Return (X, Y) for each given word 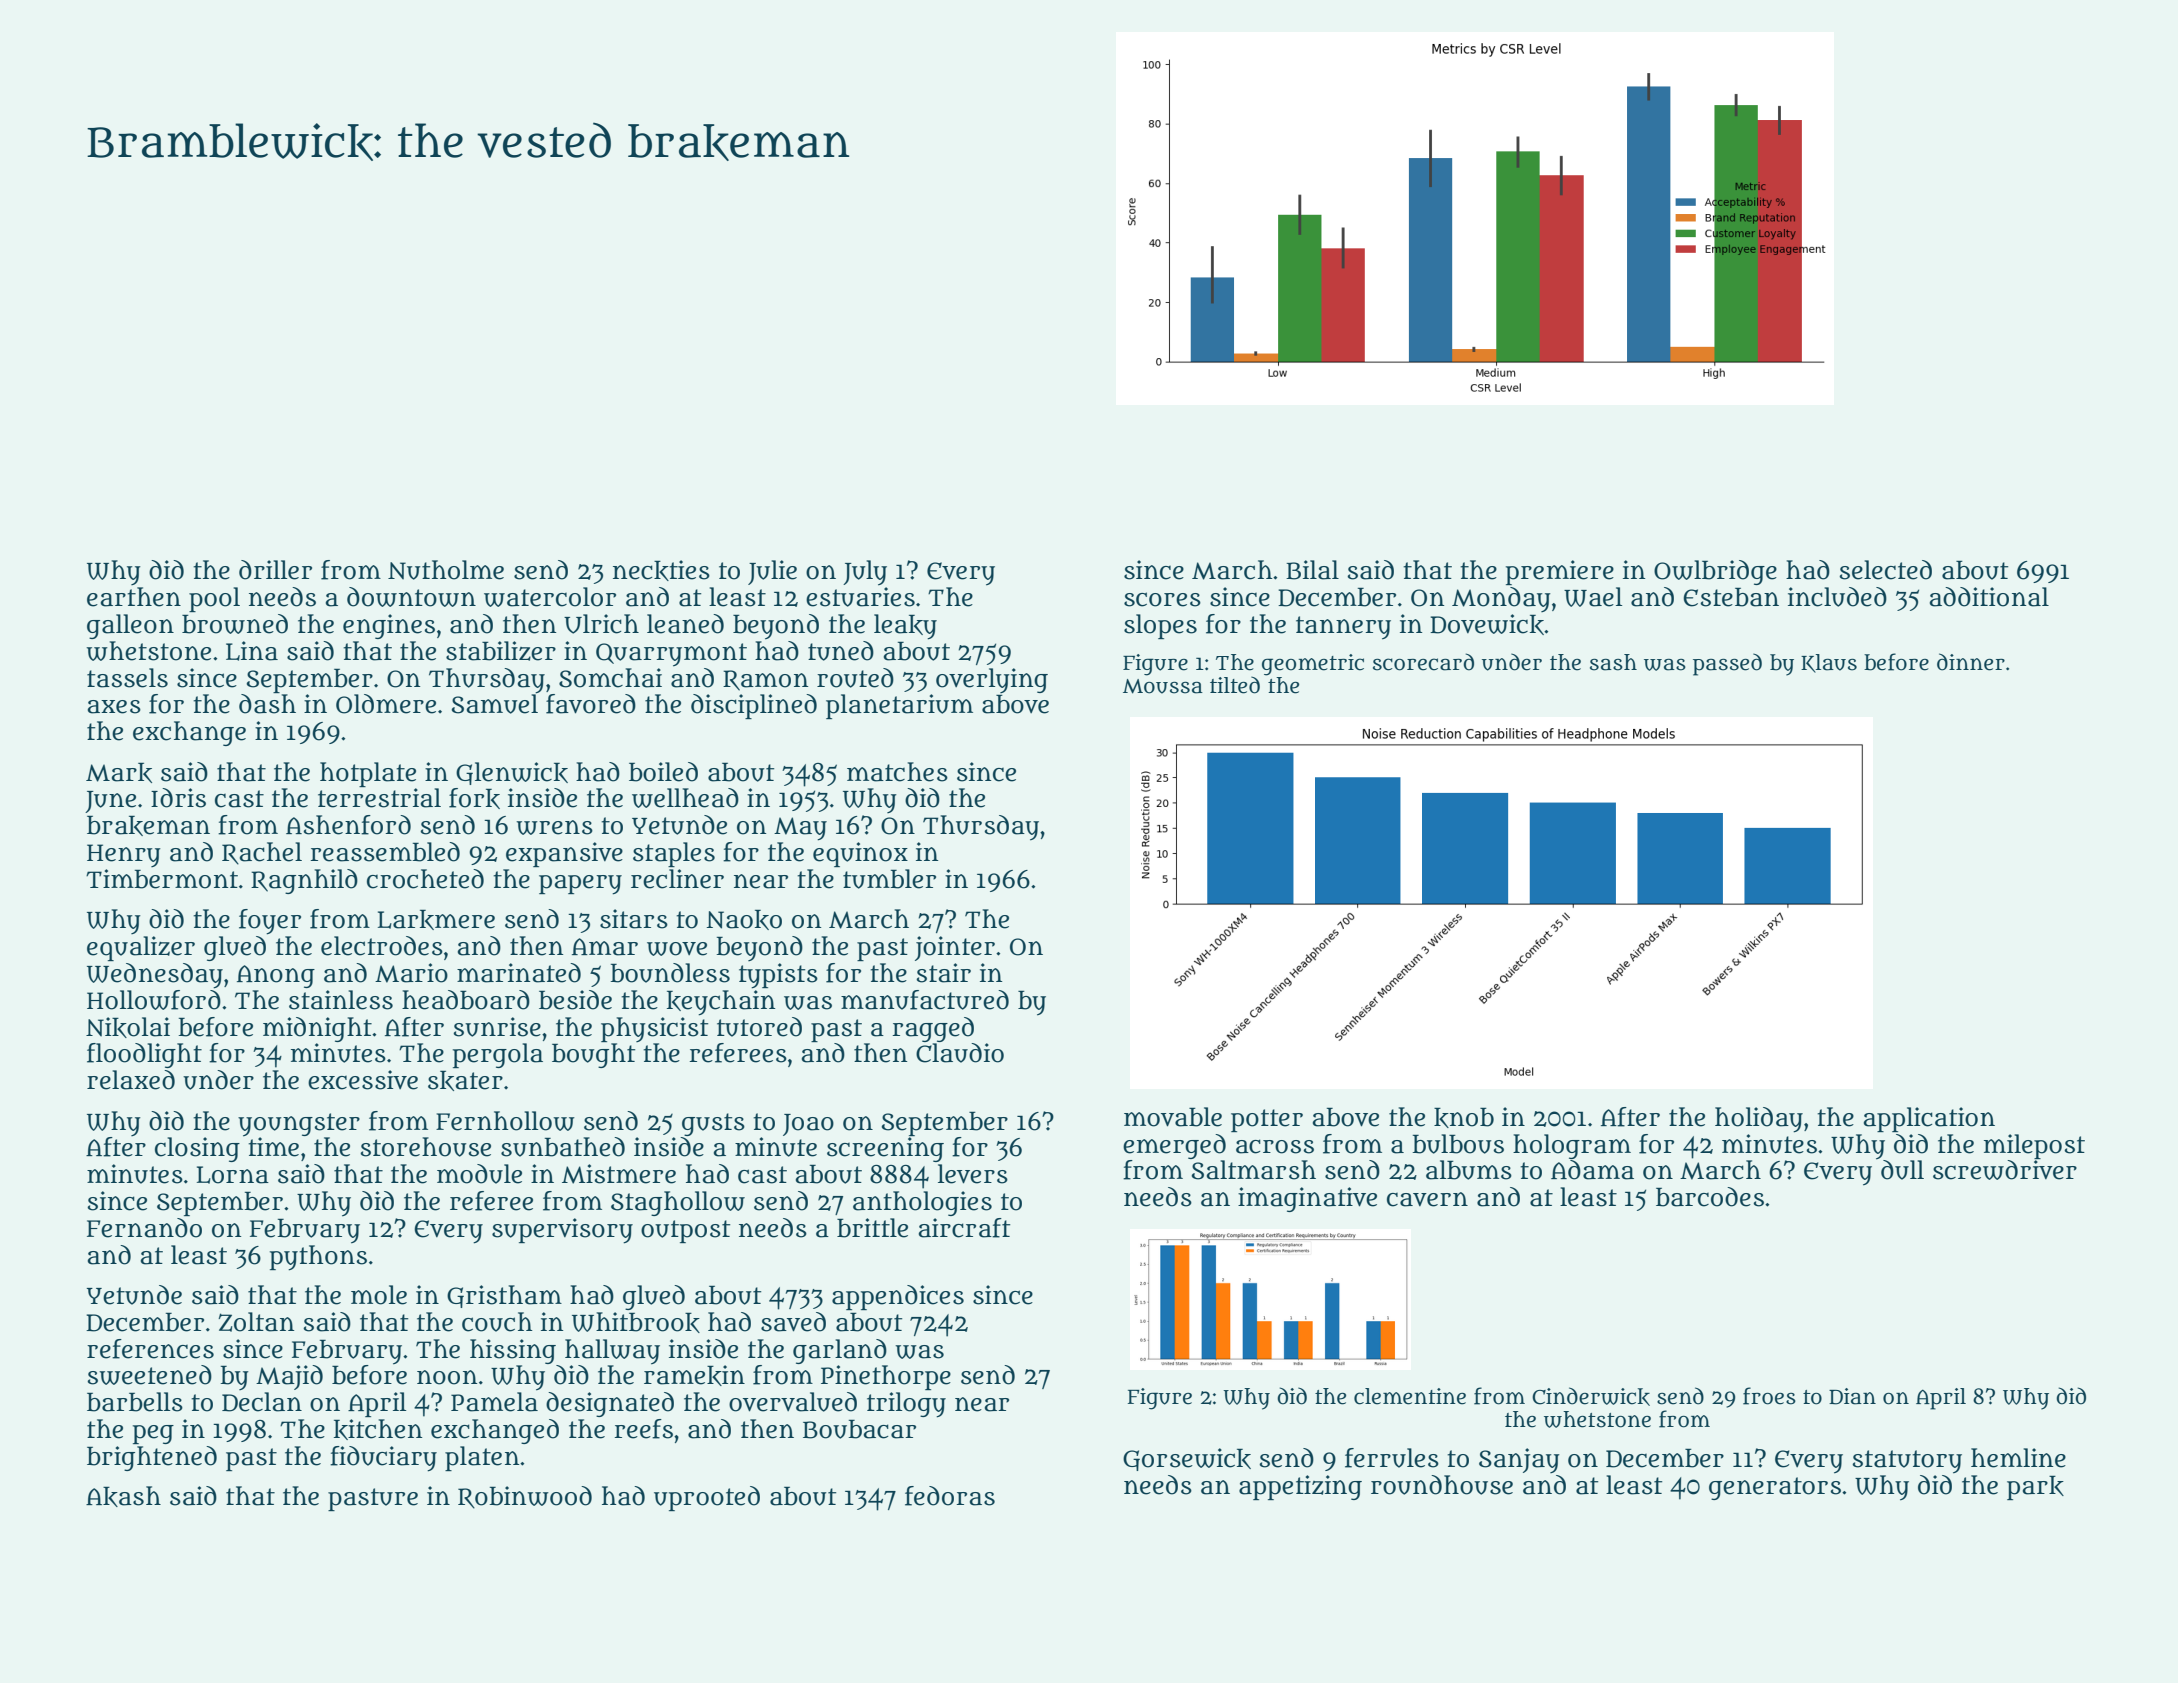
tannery (1343, 628)
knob (1464, 1117)
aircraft (964, 1228)
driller (275, 570)
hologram (1572, 1146)
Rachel (262, 853)
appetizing (1300, 1487)
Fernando (144, 1228)
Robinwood (525, 1497)
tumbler (889, 879)
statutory (1907, 1462)
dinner (1971, 662)
